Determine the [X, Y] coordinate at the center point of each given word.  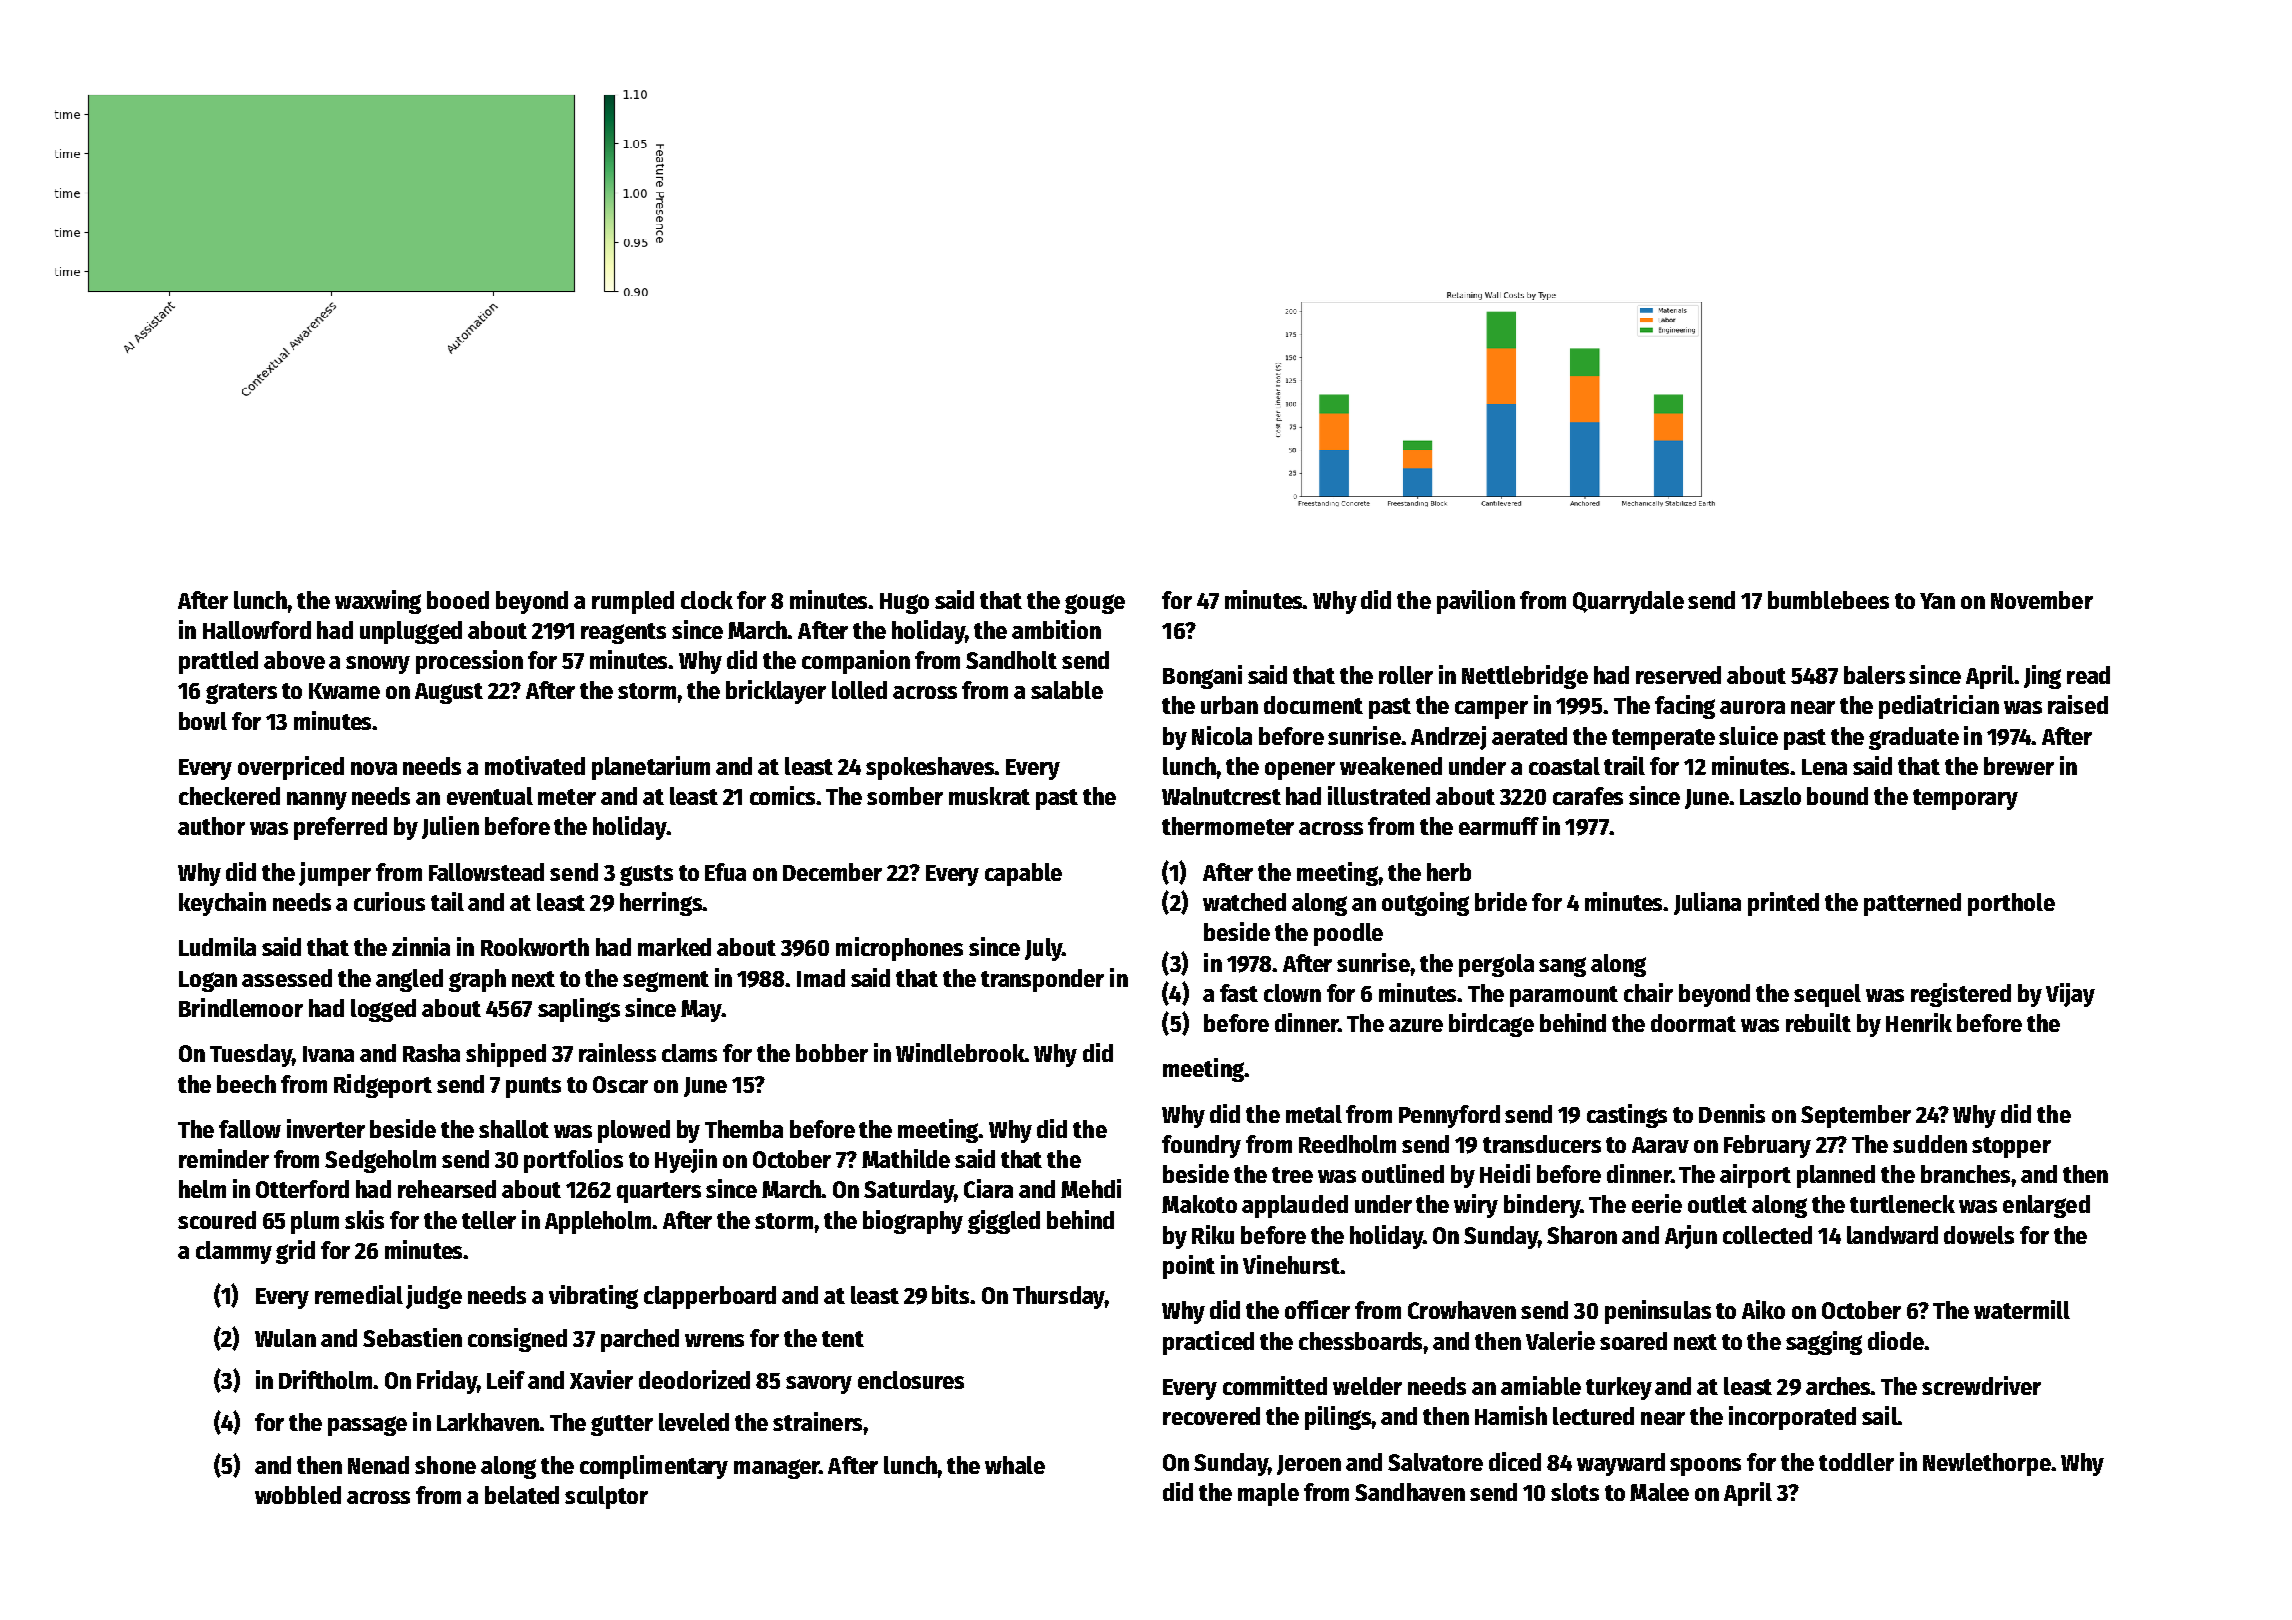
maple [1268, 1494]
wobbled [298, 1495]
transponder [1042, 980]
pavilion [1476, 602]
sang [1562, 967]
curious [389, 901]
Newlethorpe [1987, 1464]
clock [707, 600]
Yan [1937, 601]
